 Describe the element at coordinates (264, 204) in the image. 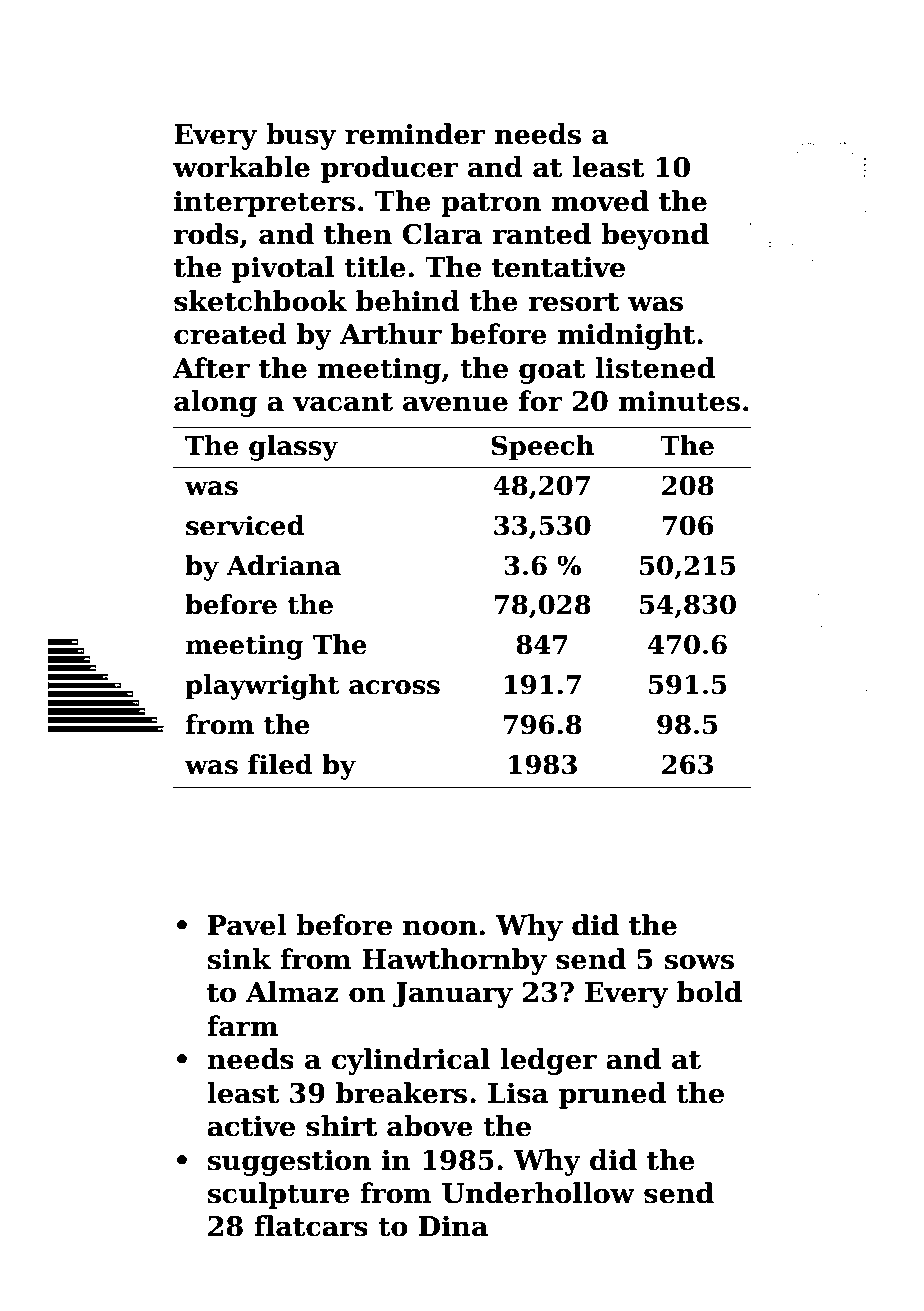

I see `interpreters` at that location.
